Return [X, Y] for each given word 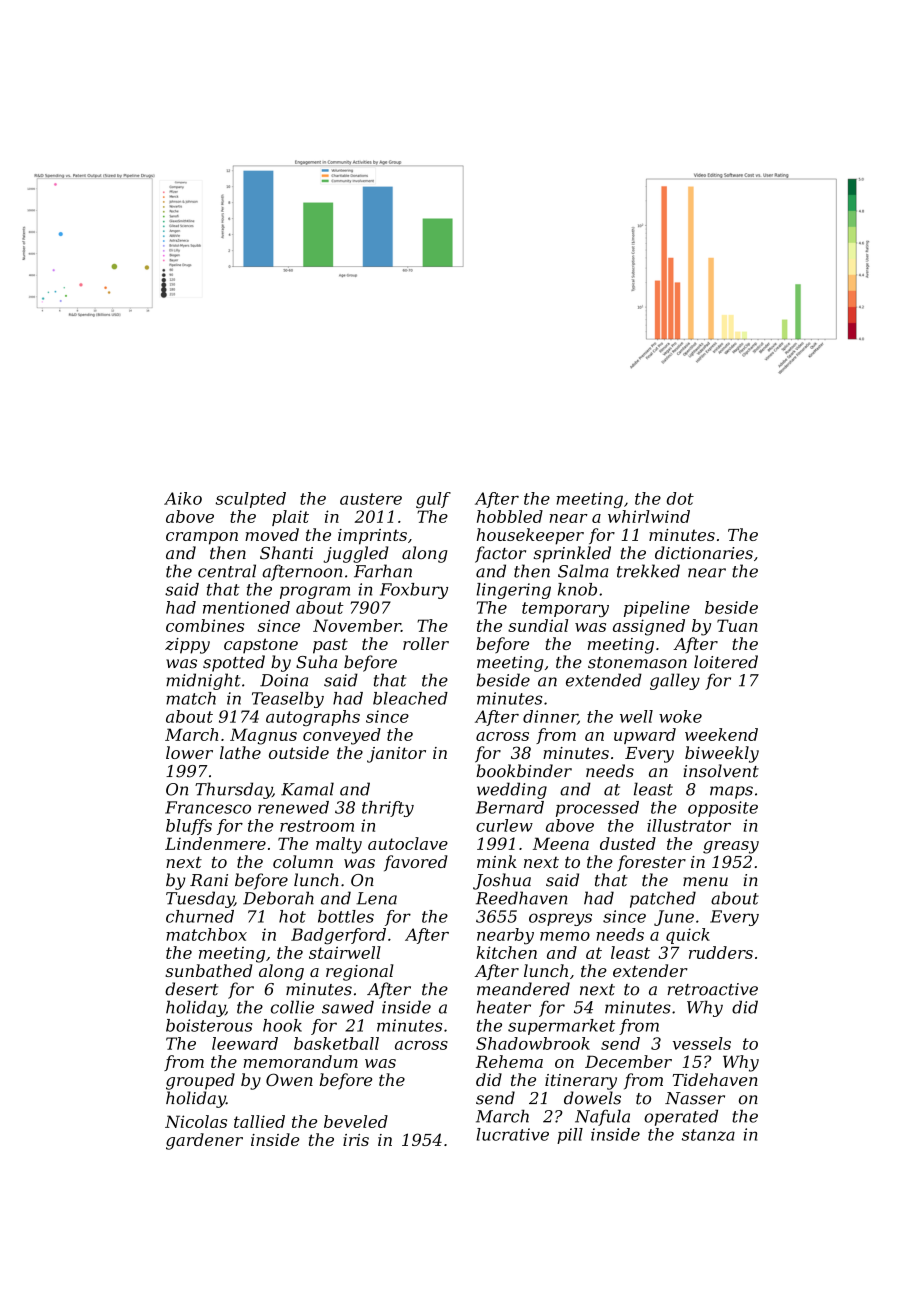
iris [356, 1140]
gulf [433, 500]
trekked [648, 571]
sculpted [250, 500]
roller [426, 643]
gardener [204, 1141]
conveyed [342, 736]
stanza [708, 1135]
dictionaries [704, 553]
